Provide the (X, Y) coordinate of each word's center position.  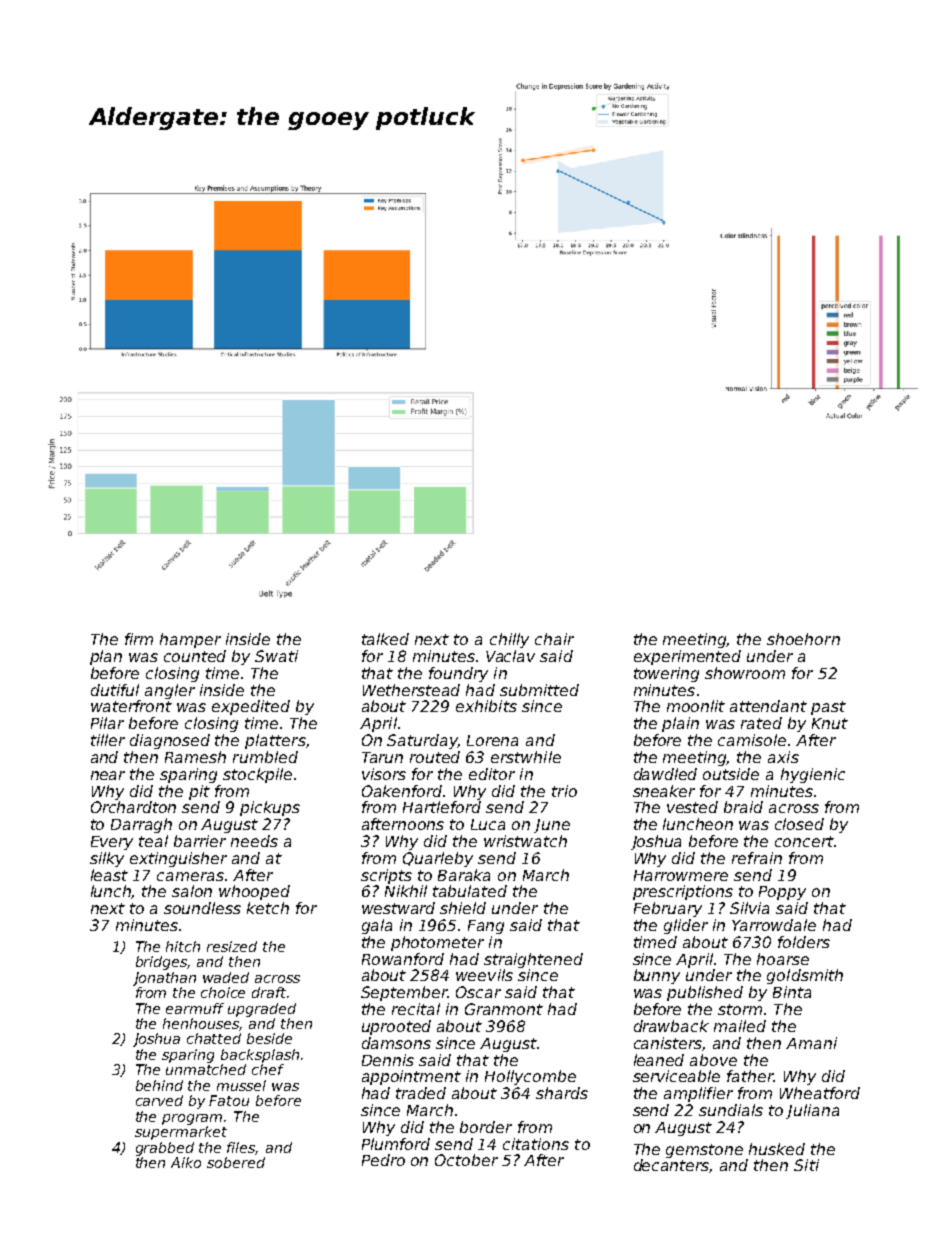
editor (492, 774)
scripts (386, 876)
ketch (268, 908)
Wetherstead (411, 690)
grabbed (165, 1149)
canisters (668, 1044)
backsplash (260, 1056)
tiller (108, 740)
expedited (251, 707)
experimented (687, 657)
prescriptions (683, 892)
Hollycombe (530, 1077)
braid (743, 807)
